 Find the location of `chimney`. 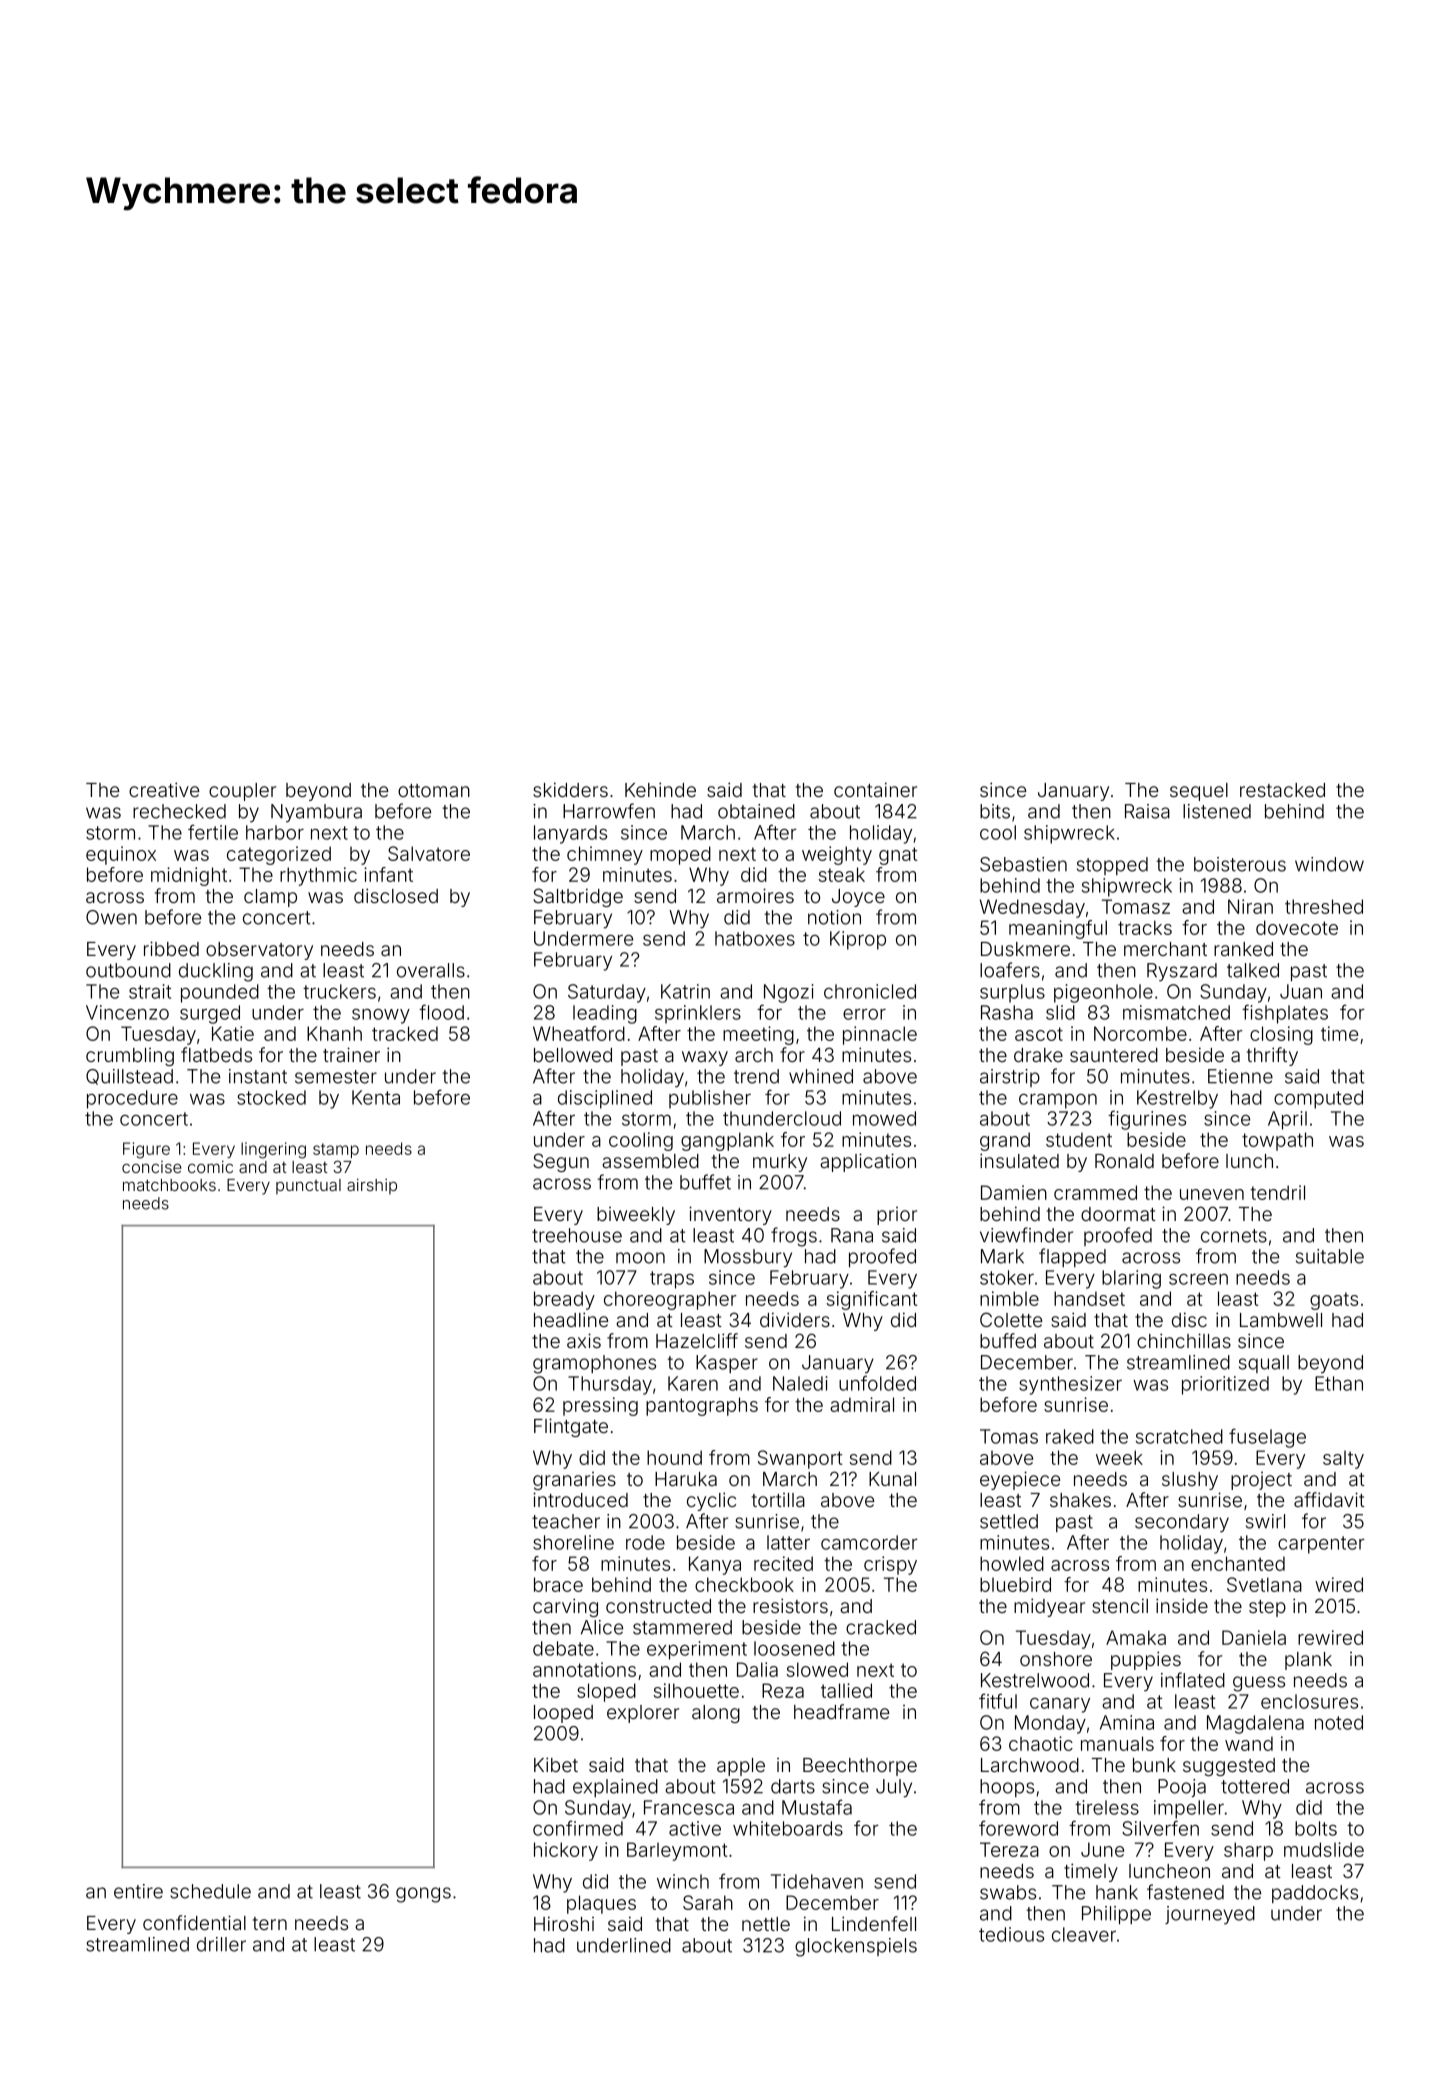

chimney is located at coordinates (605, 855).
